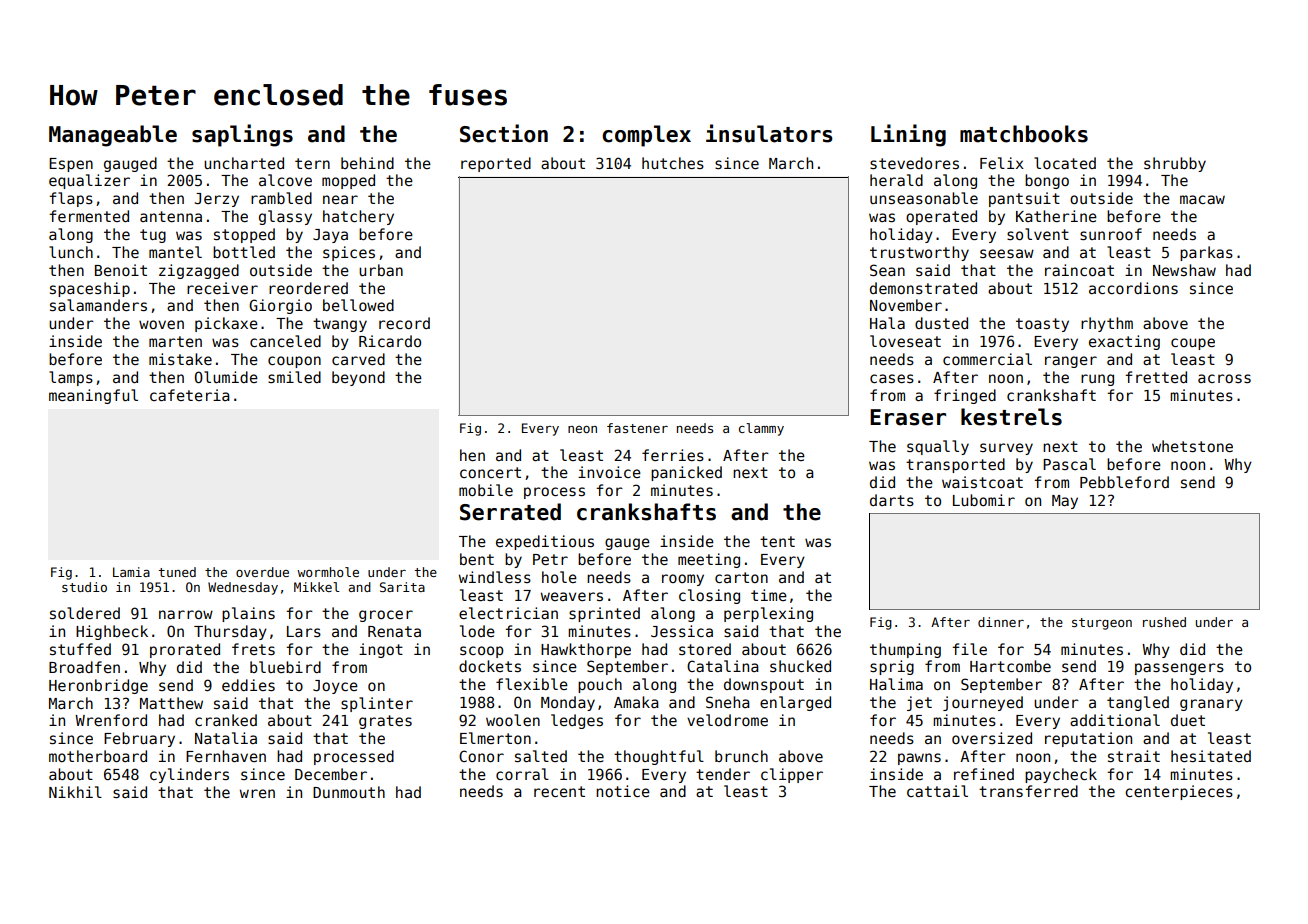 The height and width of the screenshot is (924, 1308). Describe the element at coordinates (1007, 253) in the screenshot. I see `seesaw` at that location.
